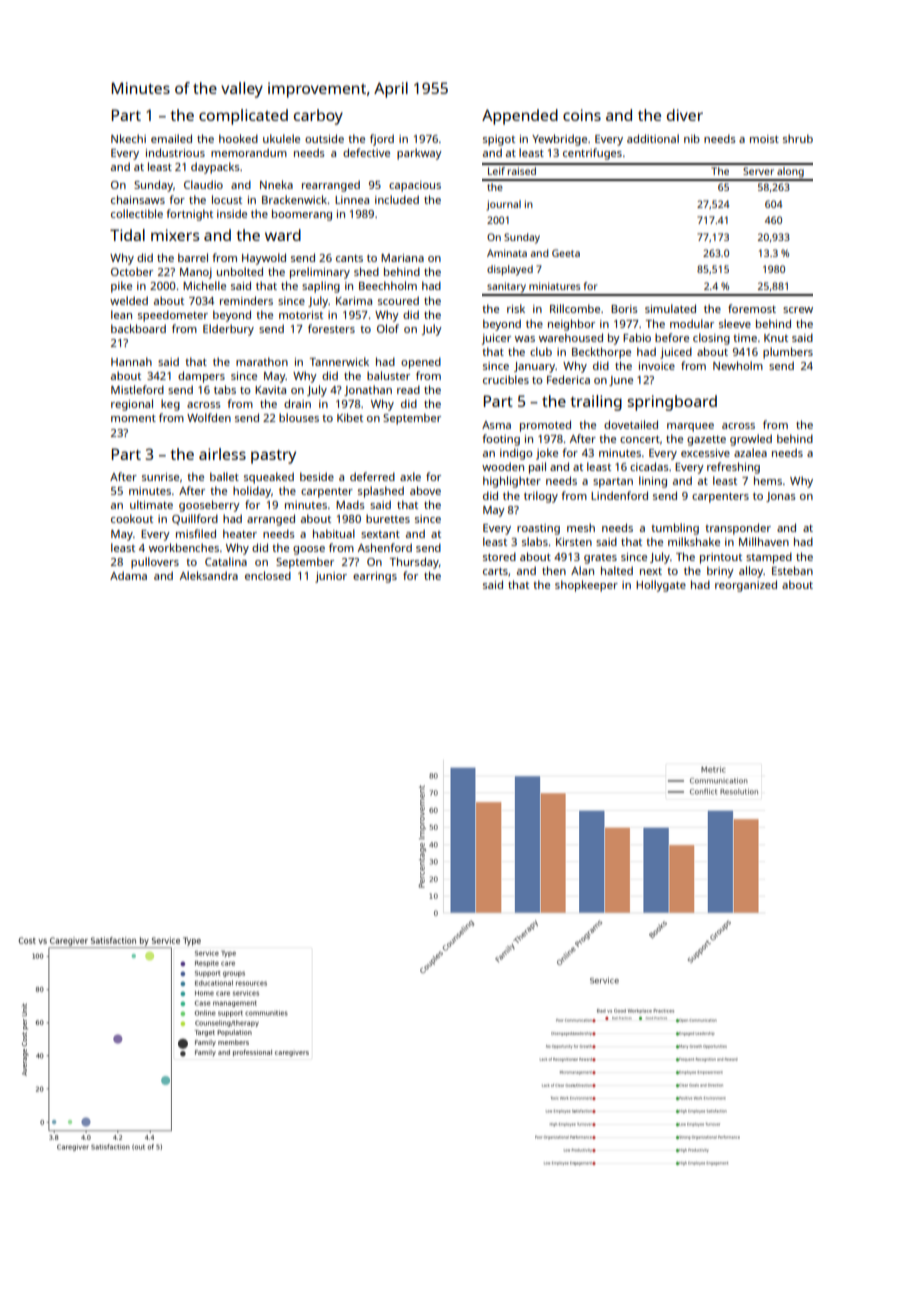 The height and width of the image is (1308, 924). Describe the element at coordinates (781, 497) in the image. I see `Jonas` at that location.
